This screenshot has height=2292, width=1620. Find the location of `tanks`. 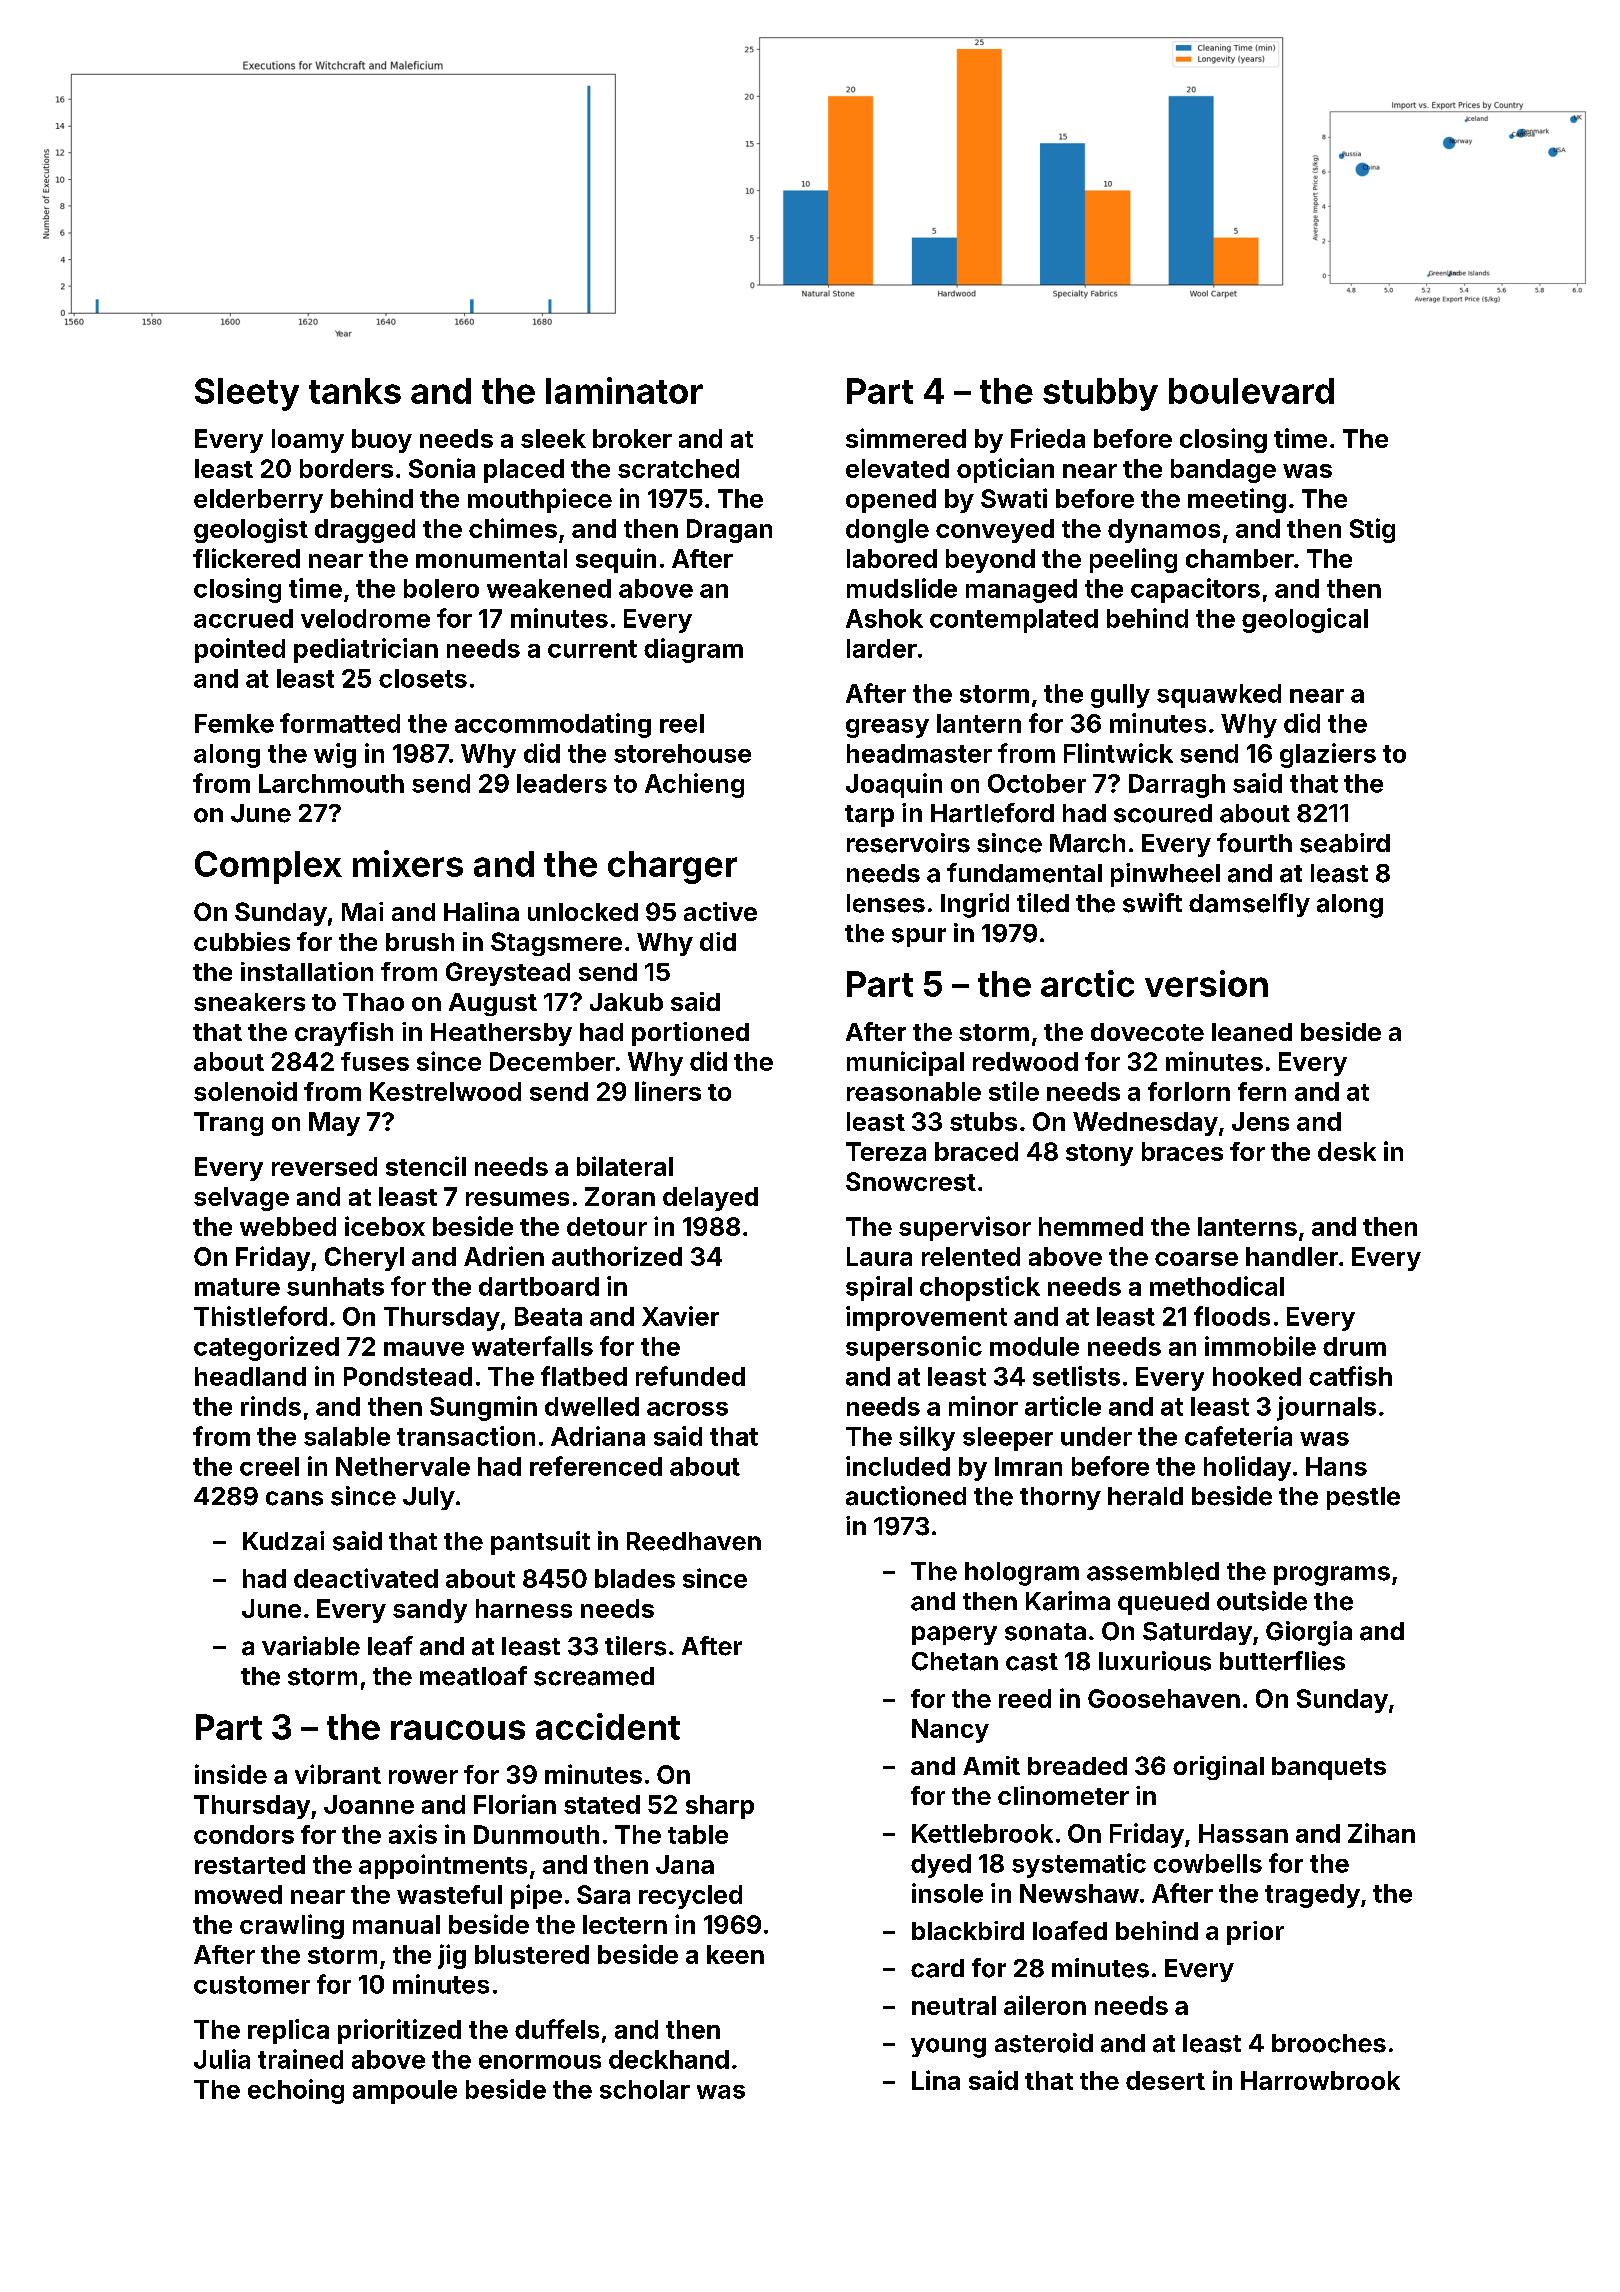

tanks is located at coordinates (355, 391).
